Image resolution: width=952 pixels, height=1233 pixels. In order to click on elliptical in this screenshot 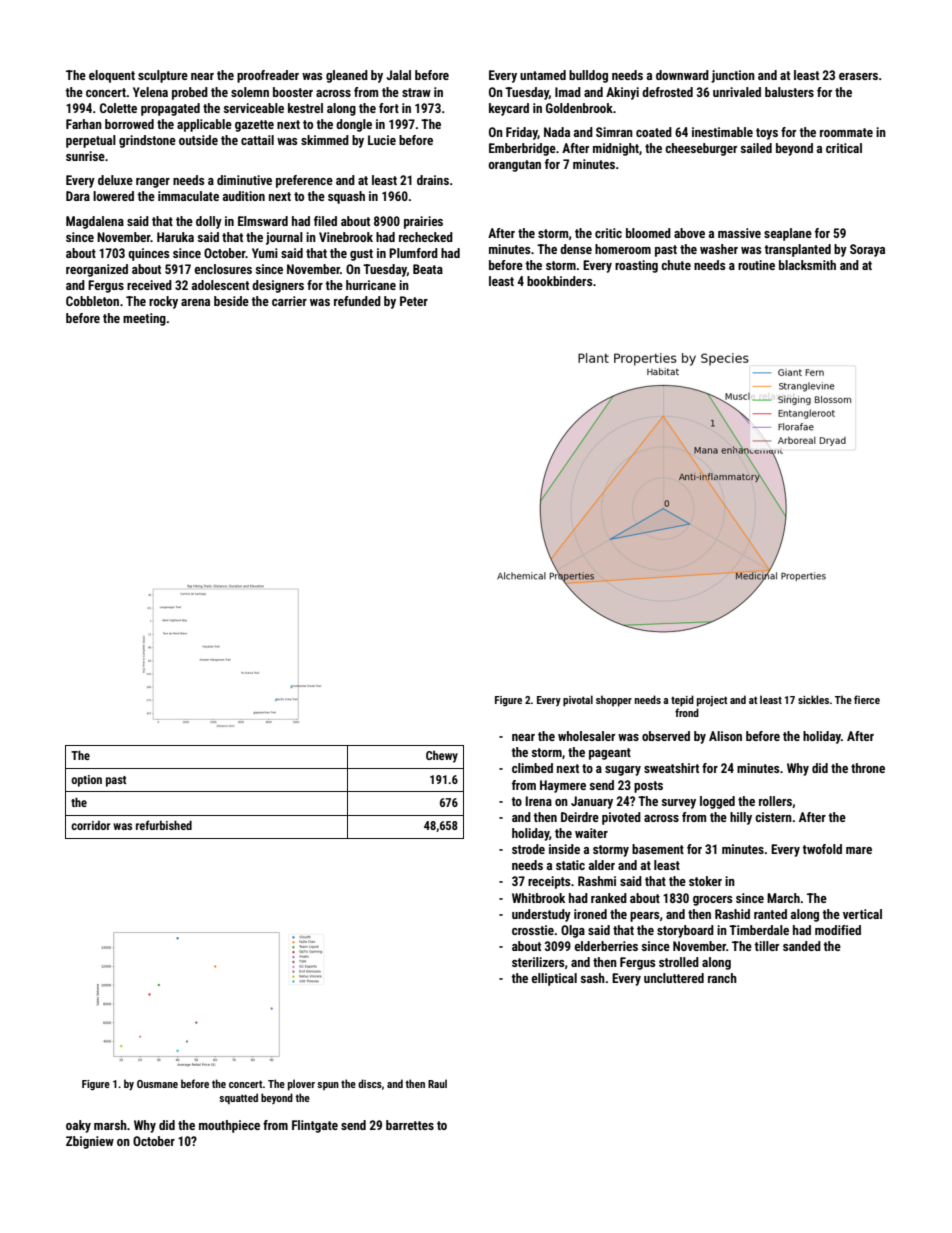, I will do `click(554, 979)`.
